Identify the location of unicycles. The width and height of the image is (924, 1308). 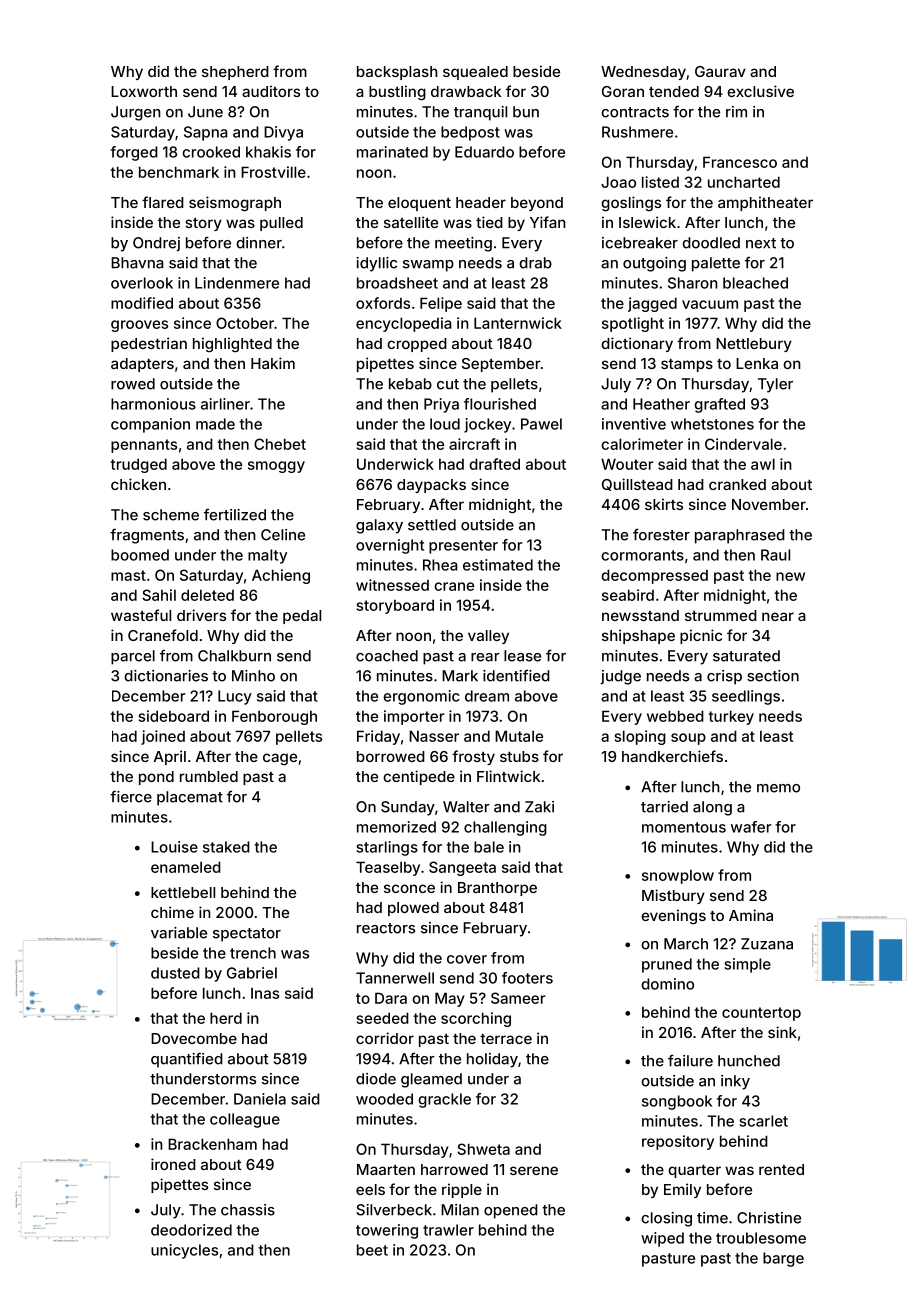
(184, 1251).
